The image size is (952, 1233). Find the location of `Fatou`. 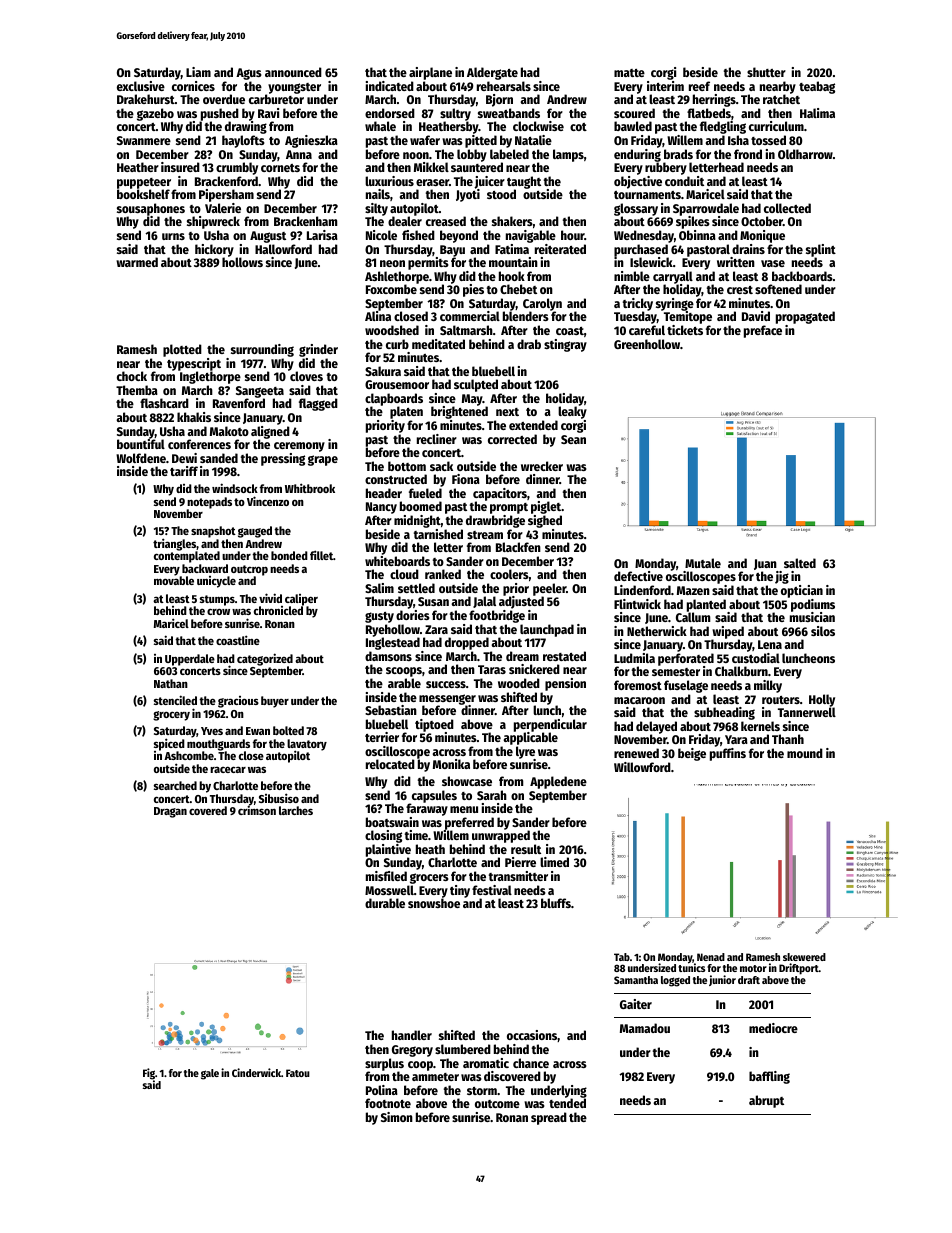

Fatou is located at coordinates (298, 1073).
